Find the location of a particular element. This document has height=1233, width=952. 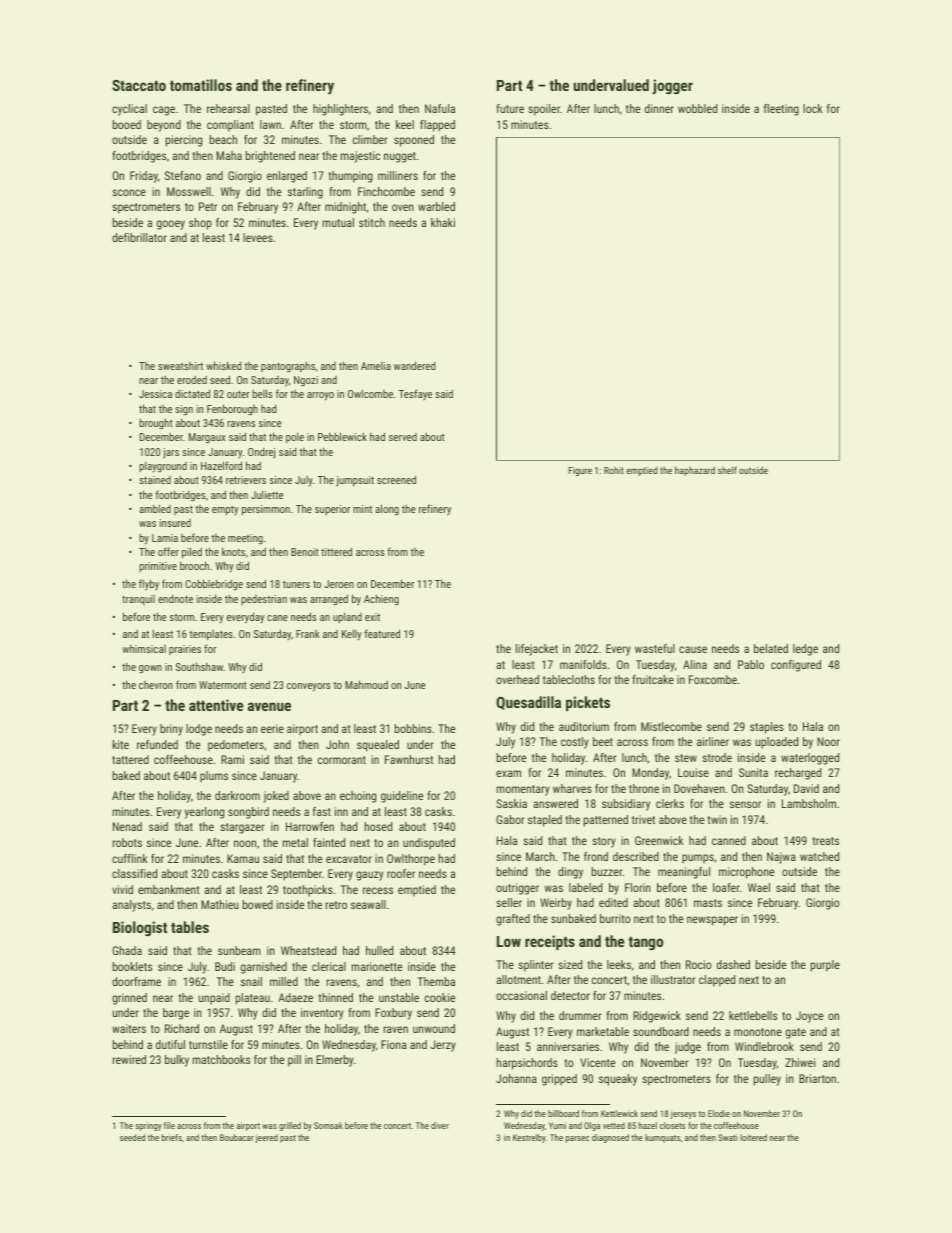

wandered is located at coordinates (414, 365).
